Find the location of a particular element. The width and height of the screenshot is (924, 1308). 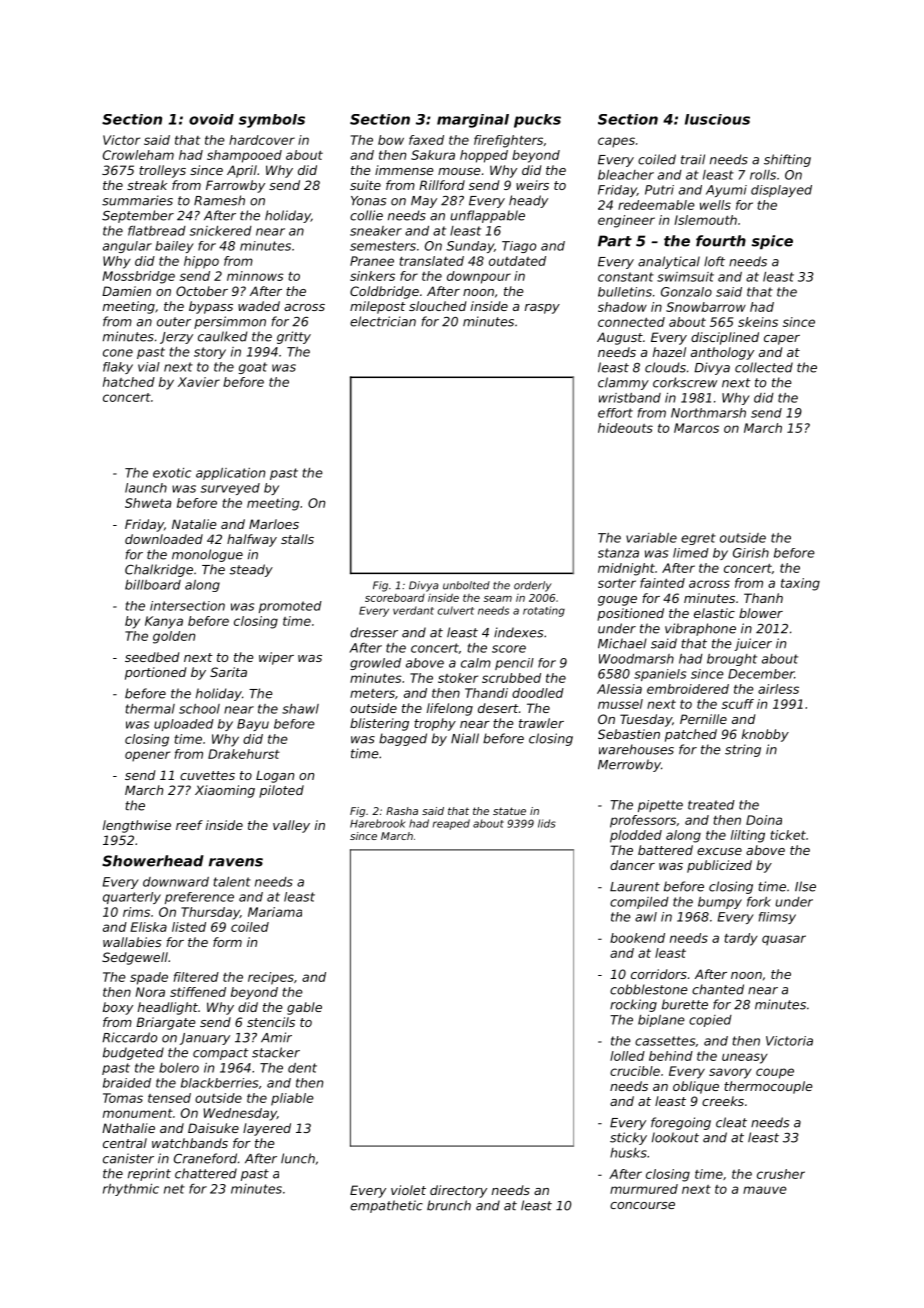

statue is located at coordinates (509, 811).
